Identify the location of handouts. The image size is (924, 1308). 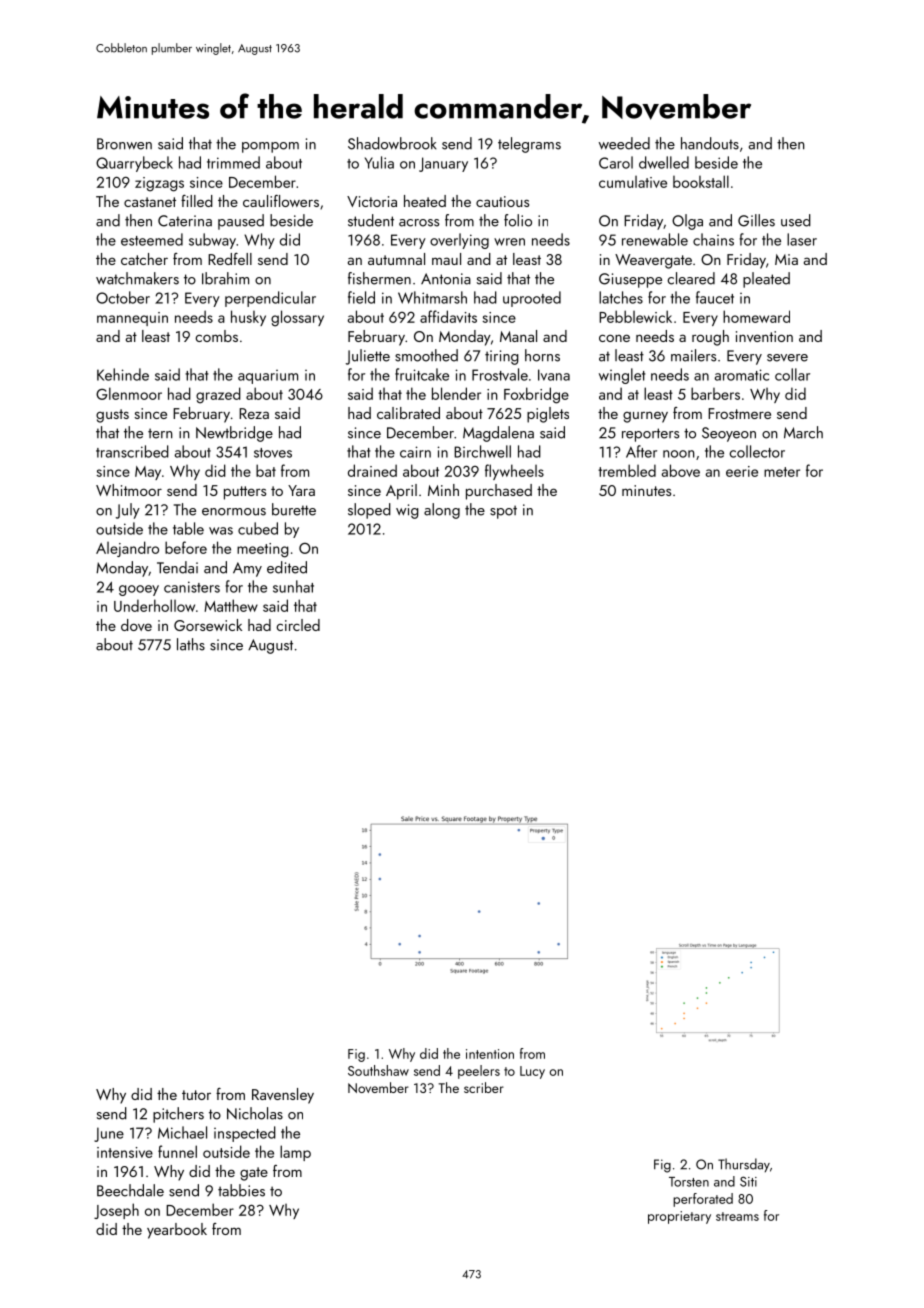
(710, 143).
